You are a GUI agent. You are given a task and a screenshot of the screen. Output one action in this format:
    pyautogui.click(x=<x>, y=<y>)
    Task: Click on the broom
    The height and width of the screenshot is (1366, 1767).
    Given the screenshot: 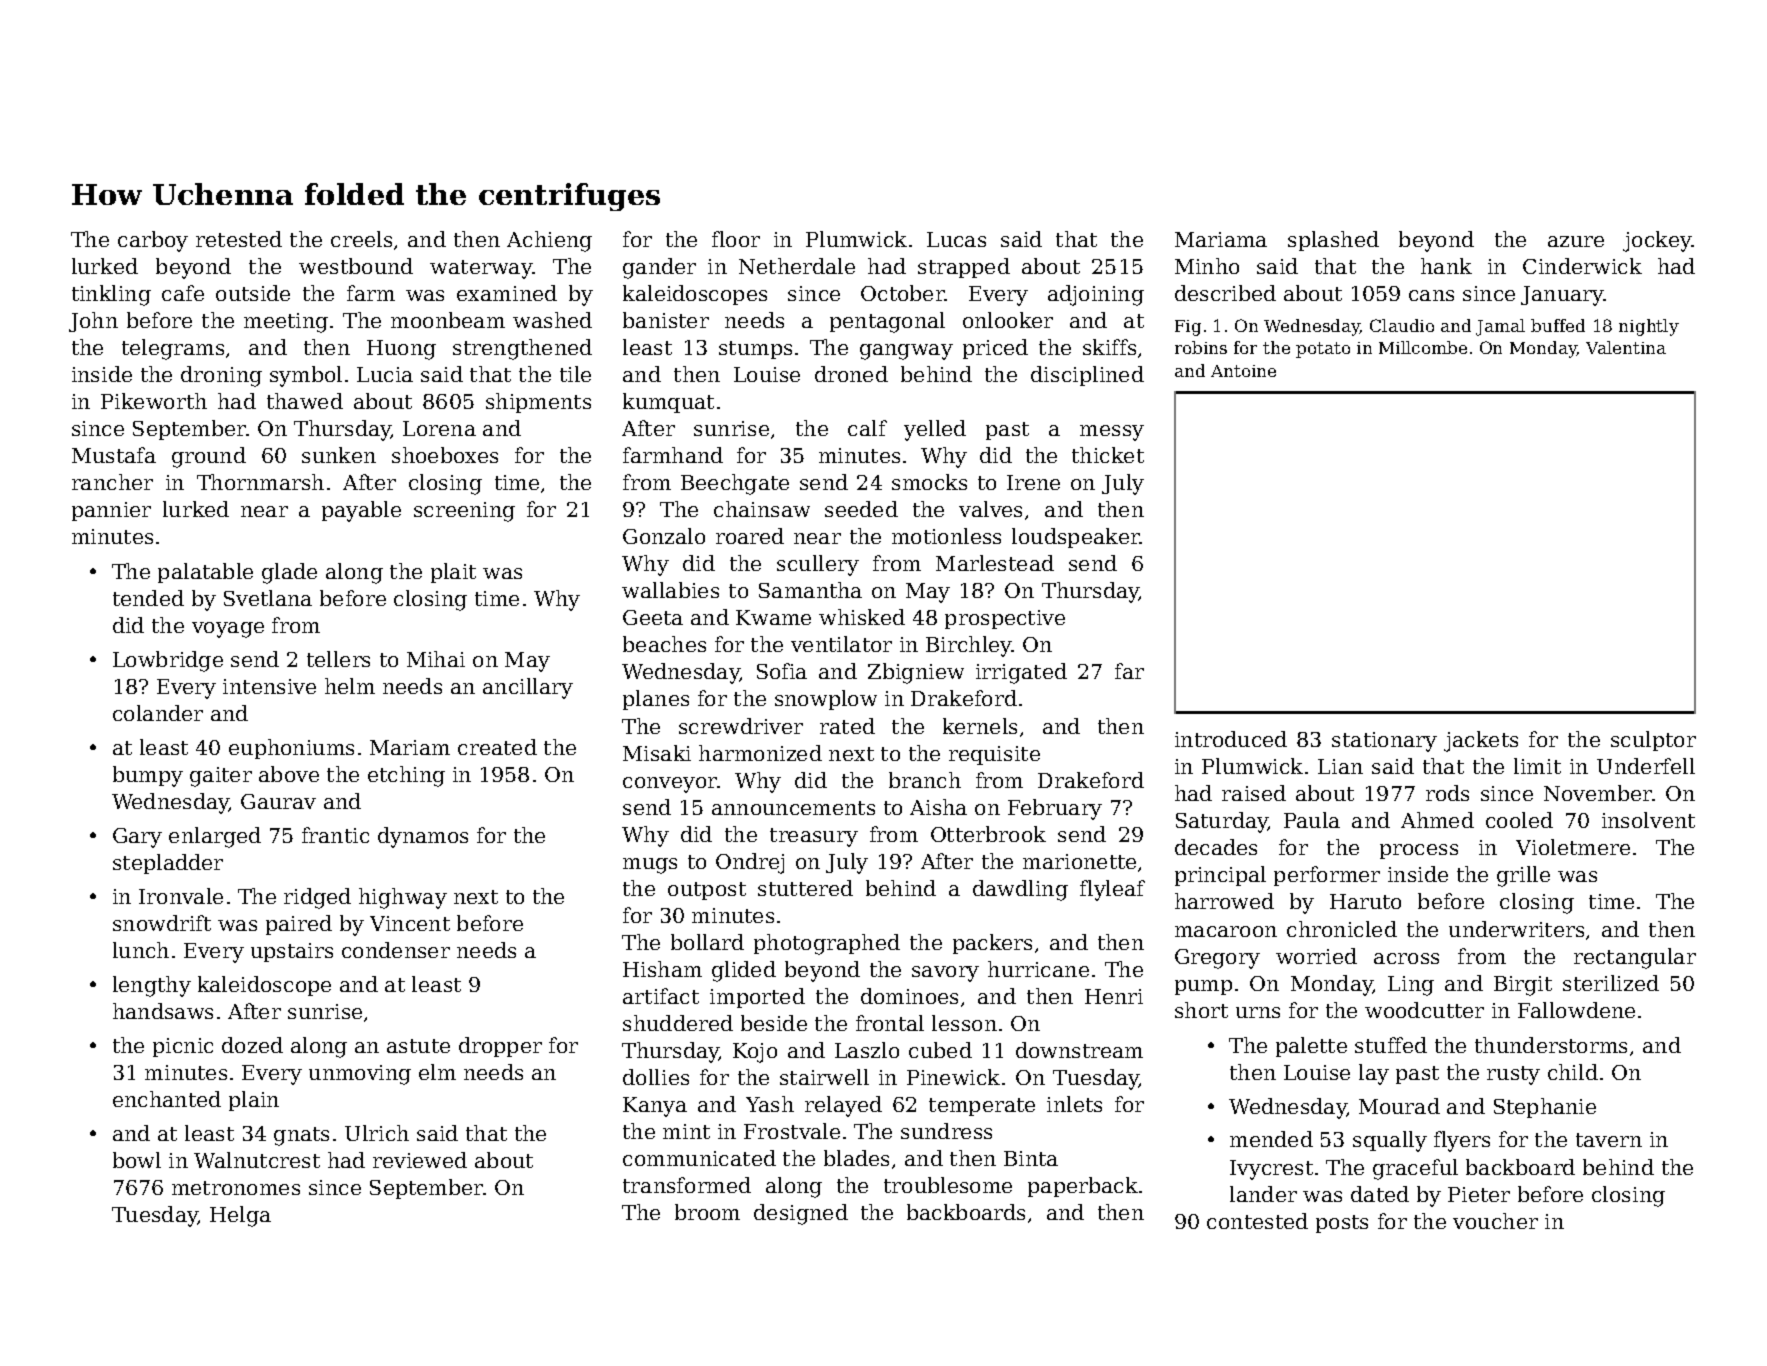 What is the action you would take?
    pyautogui.click(x=707, y=1212)
